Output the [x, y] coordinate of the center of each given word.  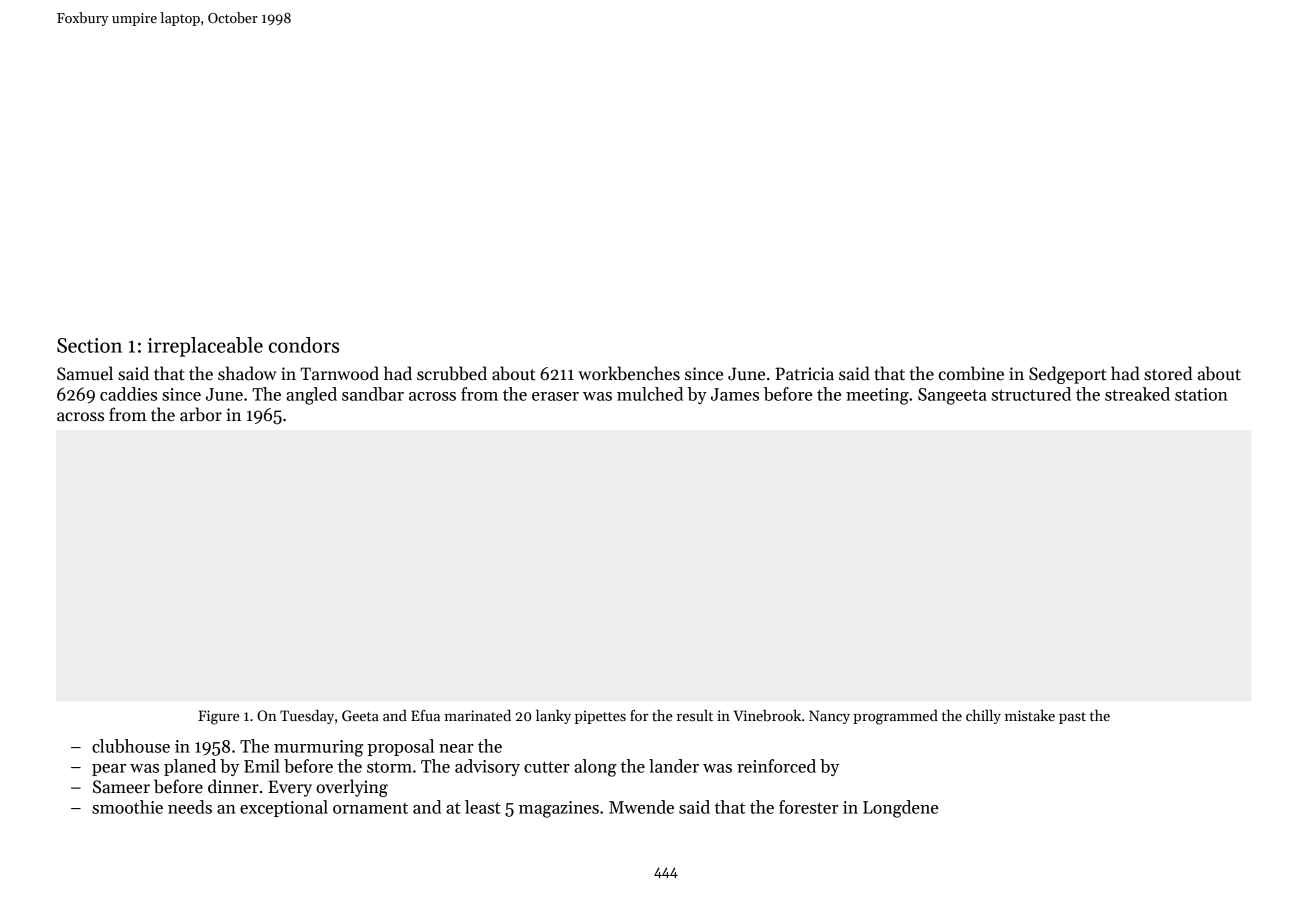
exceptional [284, 808]
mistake [1030, 715]
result [695, 715]
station [1201, 394]
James [735, 394]
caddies [128, 394]
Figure [218, 717]
